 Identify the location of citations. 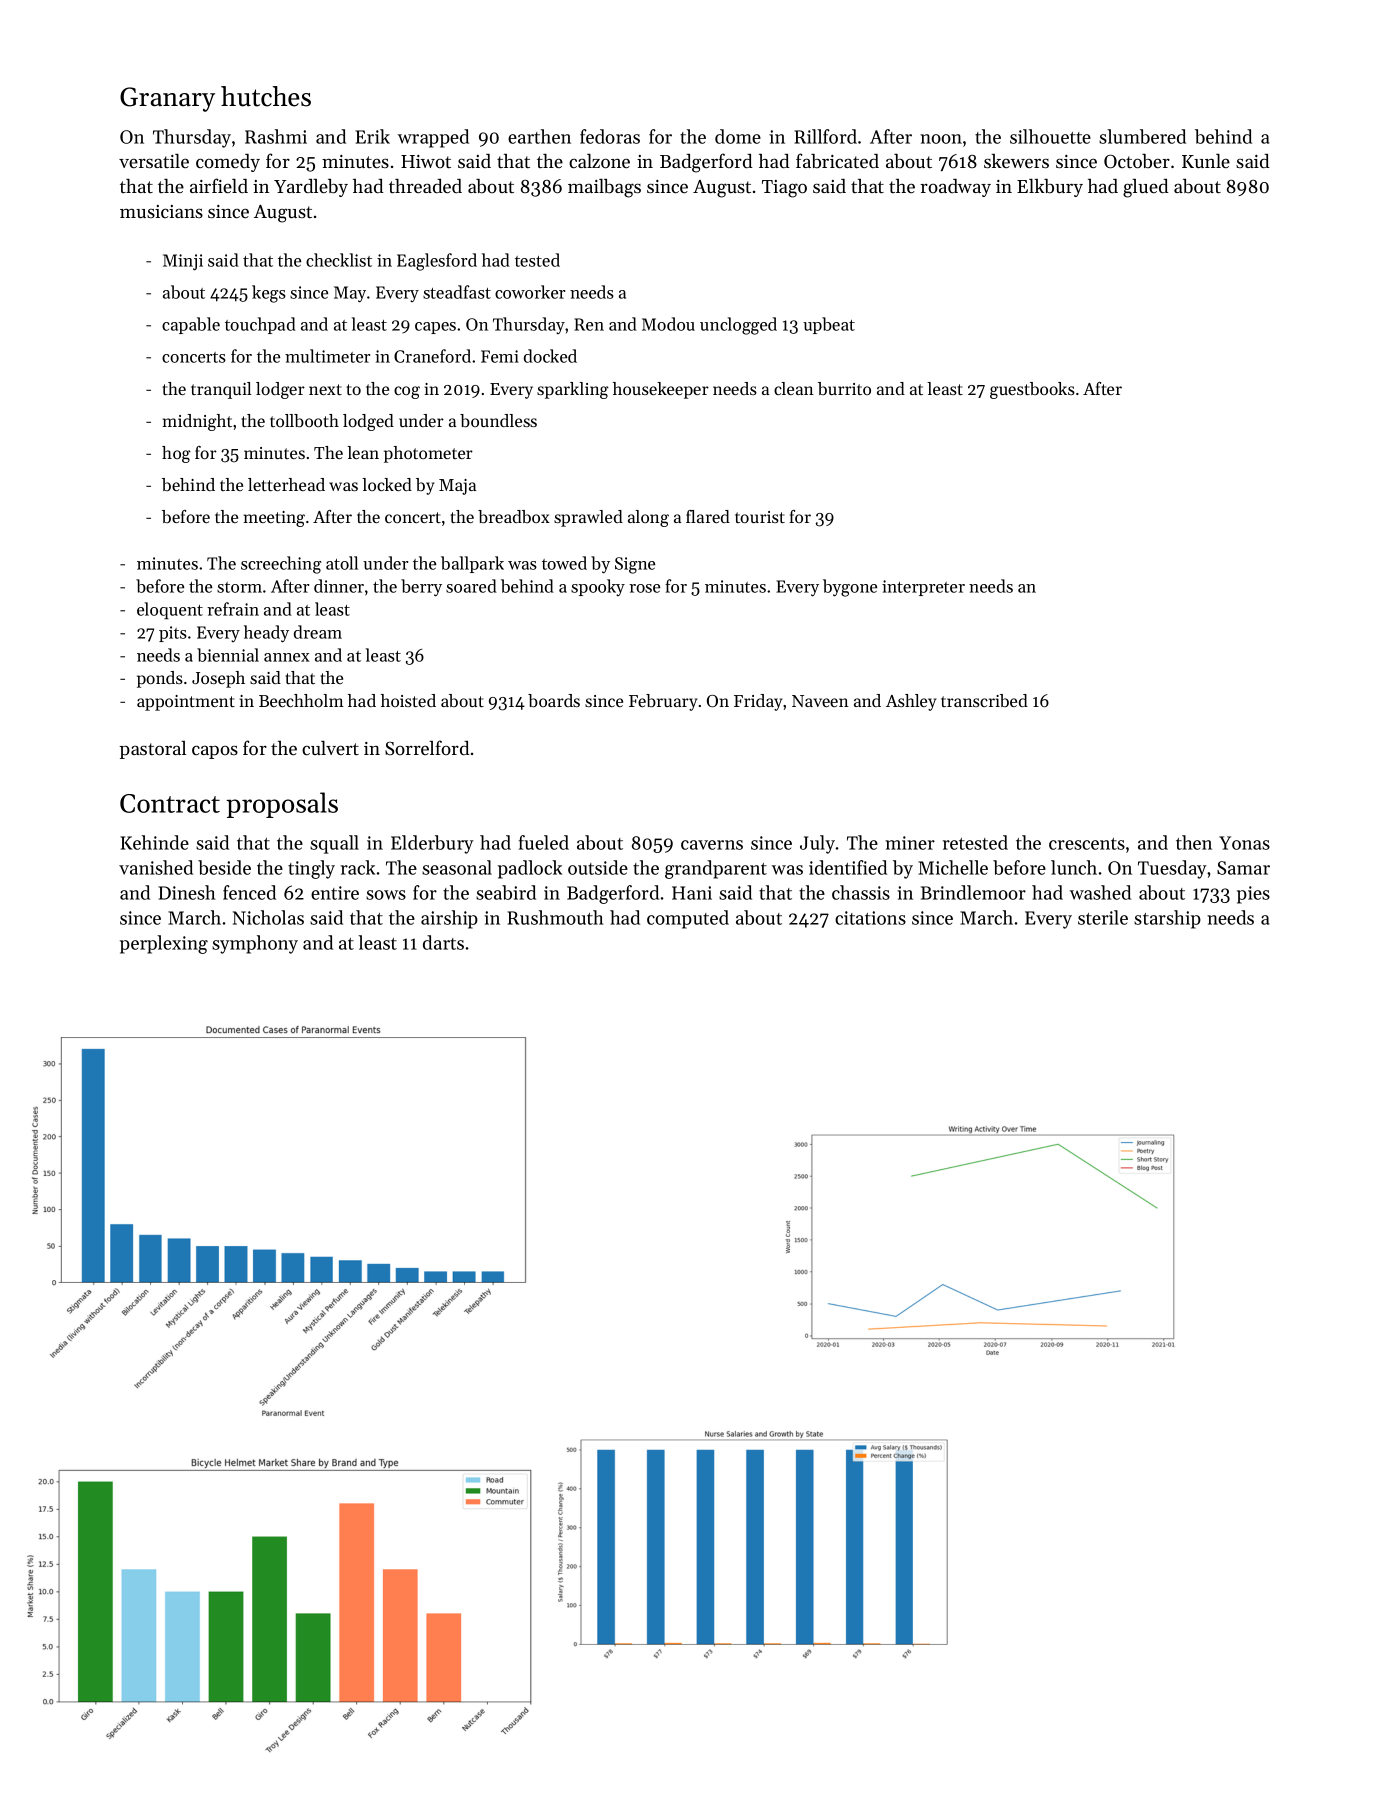
(870, 918).
